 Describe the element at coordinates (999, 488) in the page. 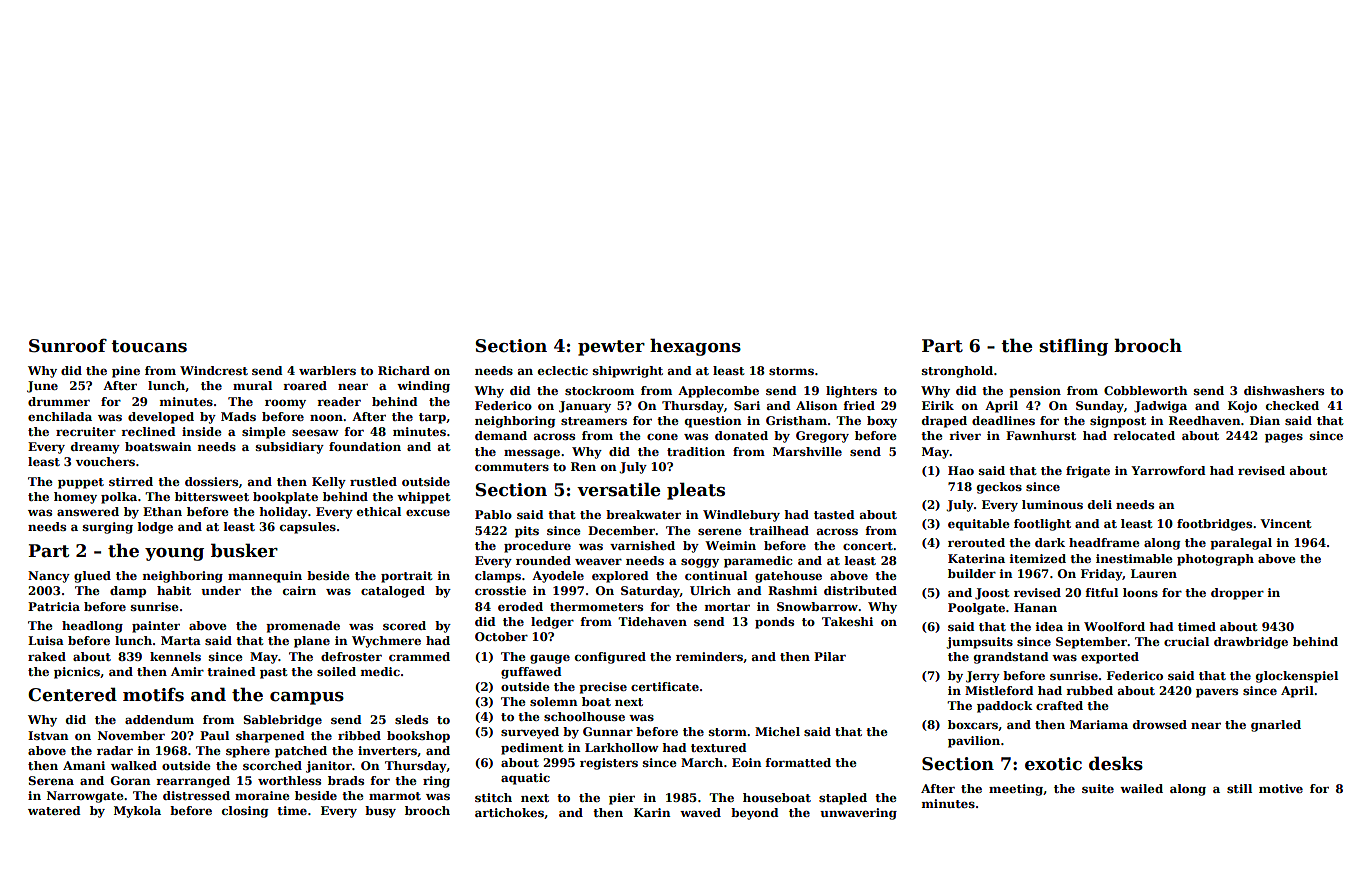

I see `geckos` at that location.
